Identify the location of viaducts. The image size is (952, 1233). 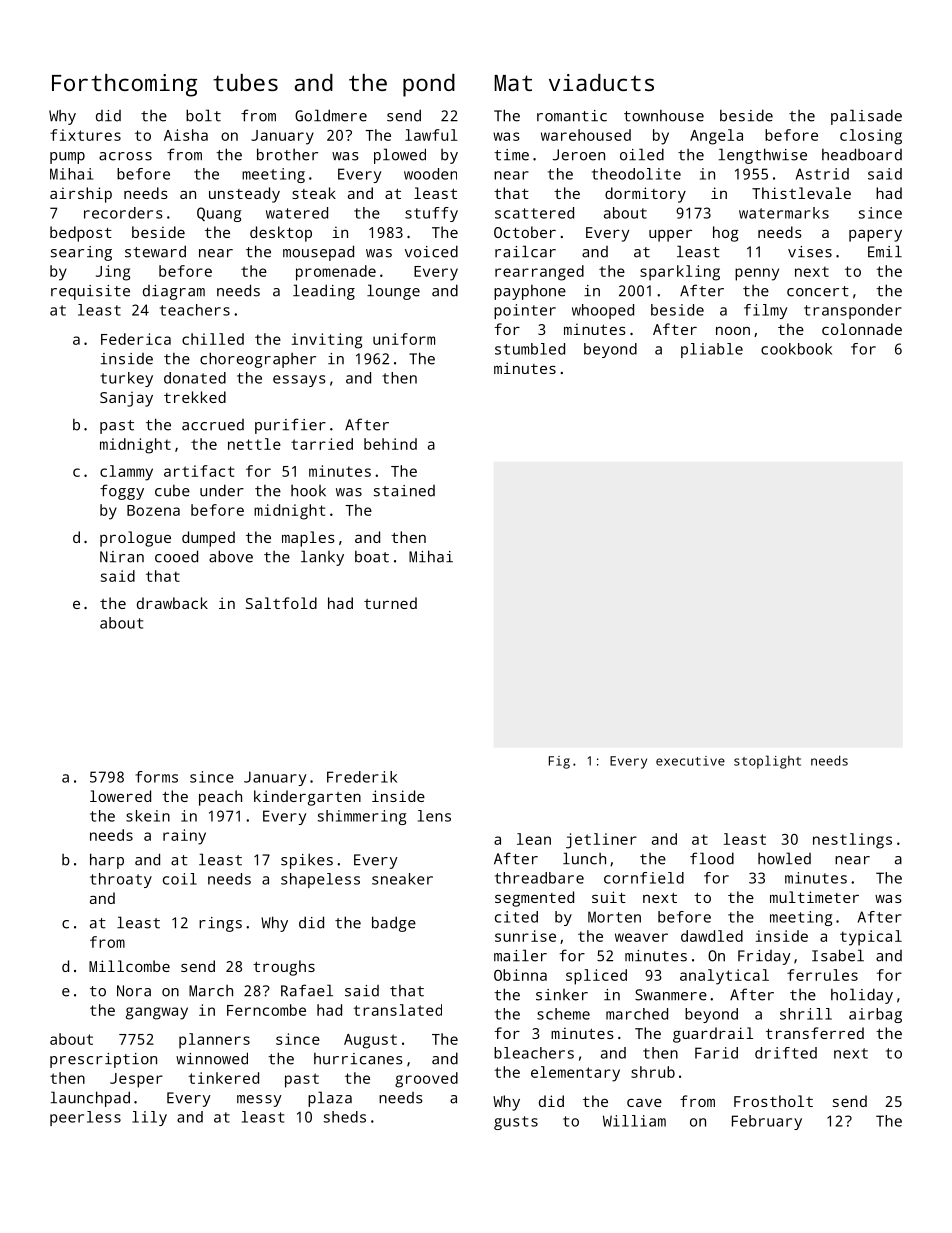
(601, 82).
